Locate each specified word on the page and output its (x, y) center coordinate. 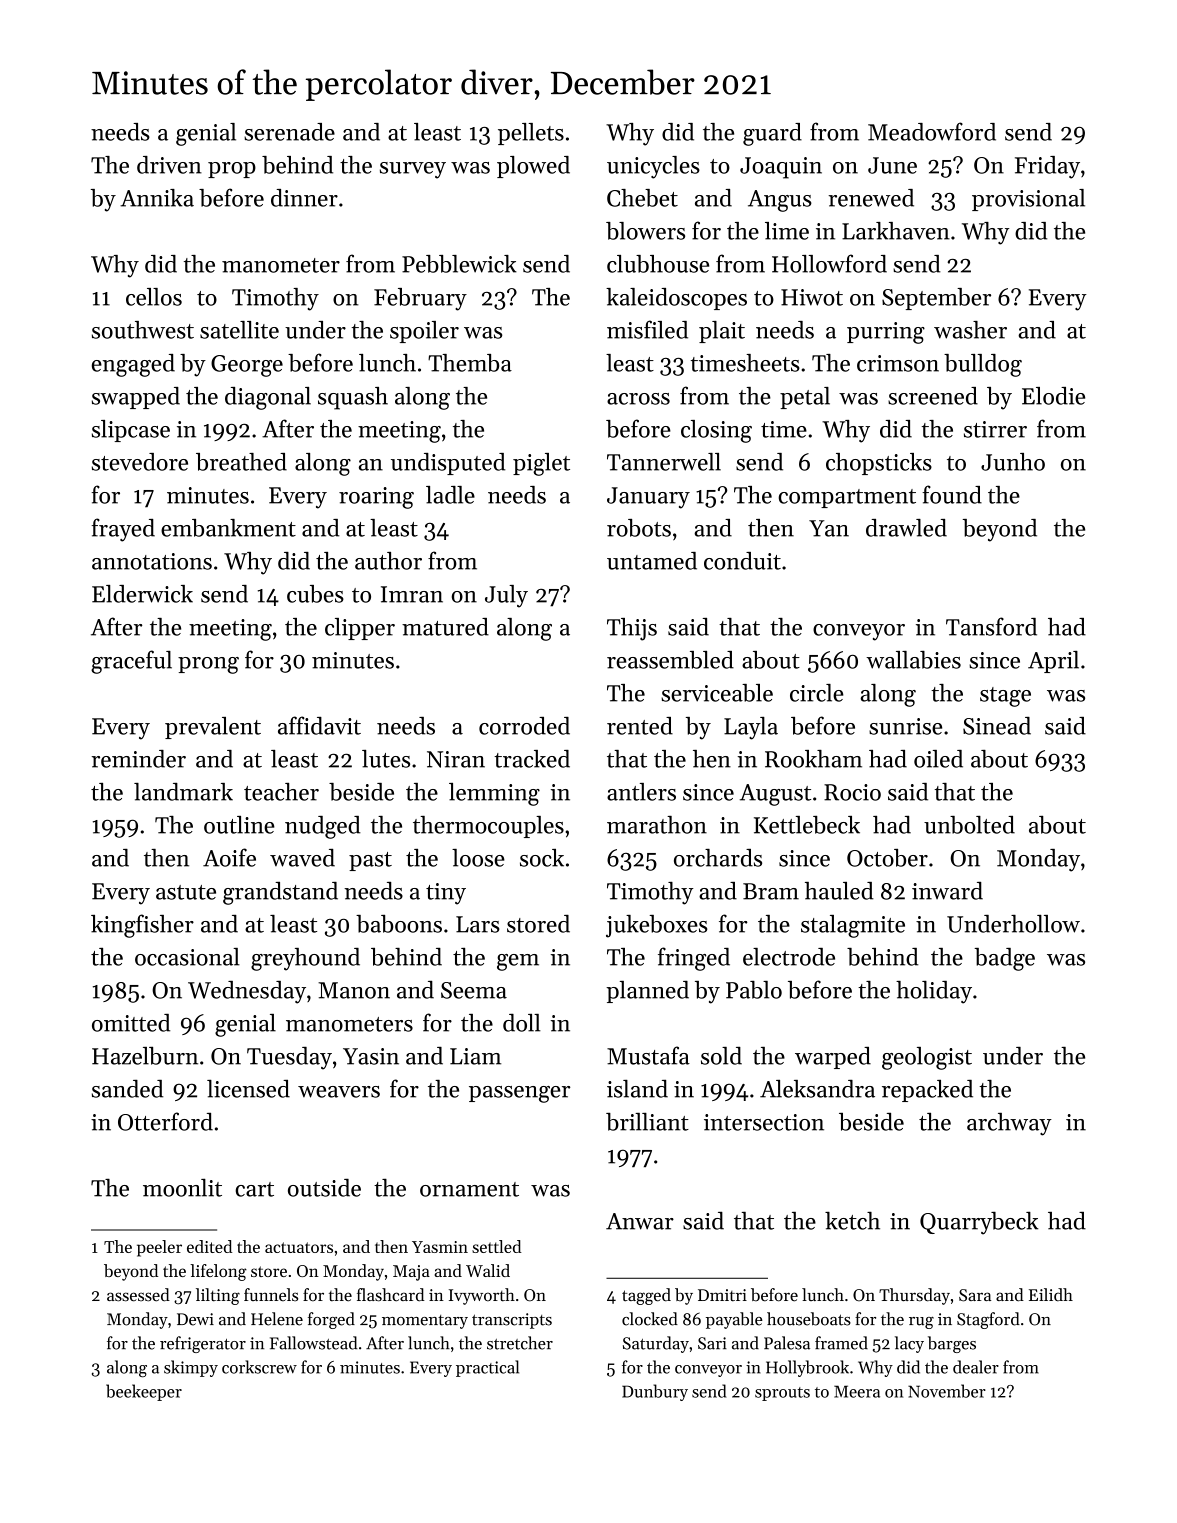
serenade (289, 132)
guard (772, 134)
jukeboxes (657, 926)
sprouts (782, 1394)
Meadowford (932, 131)
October (887, 858)
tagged (646, 1296)
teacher (281, 792)
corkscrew (259, 1367)
